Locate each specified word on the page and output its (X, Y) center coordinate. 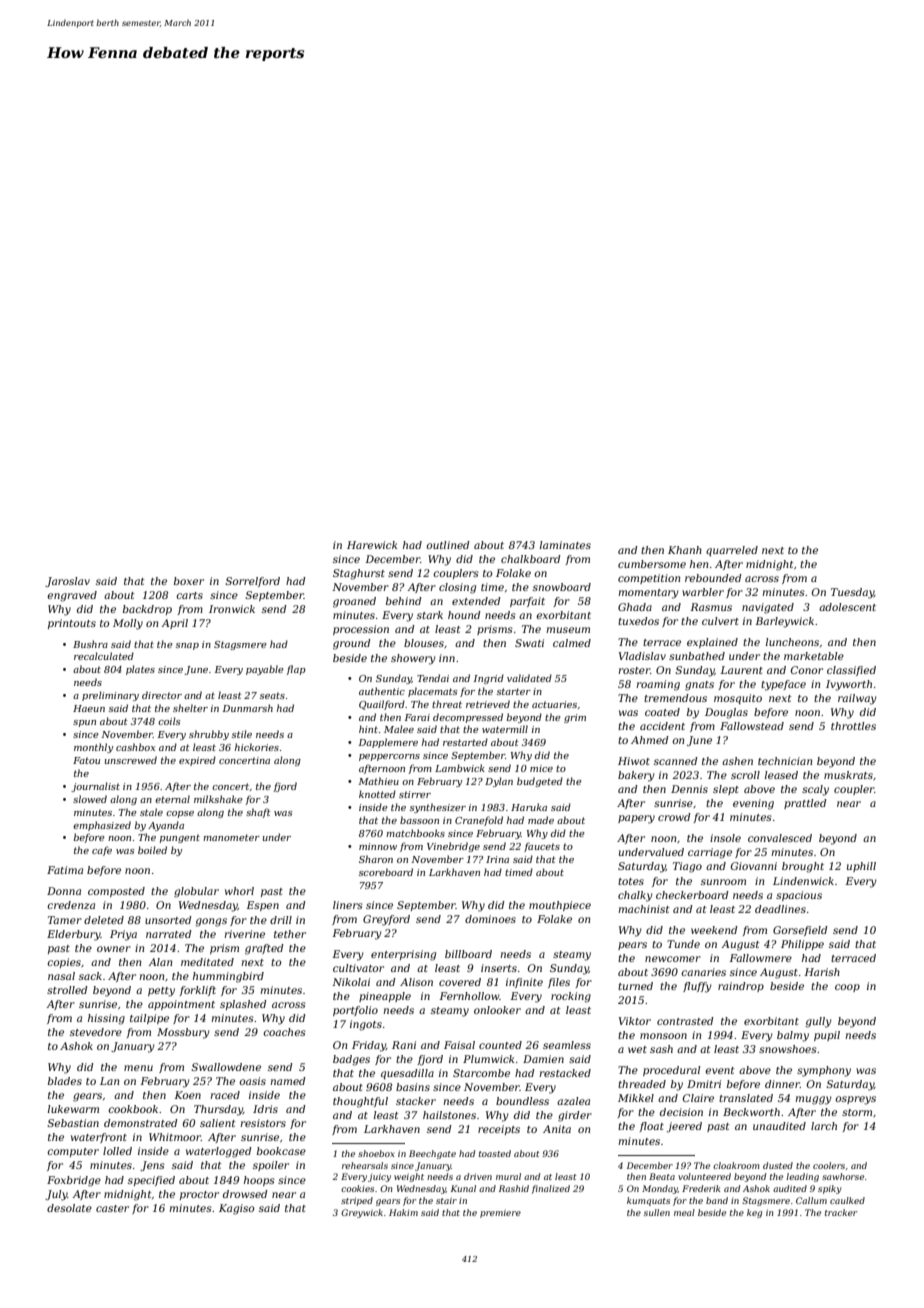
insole (725, 838)
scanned (676, 761)
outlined (448, 545)
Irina (497, 859)
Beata (662, 1176)
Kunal (463, 1188)
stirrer (415, 794)
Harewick (372, 545)
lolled (117, 1151)
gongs (211, 922)
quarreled (732, 551)
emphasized (102, 826)
